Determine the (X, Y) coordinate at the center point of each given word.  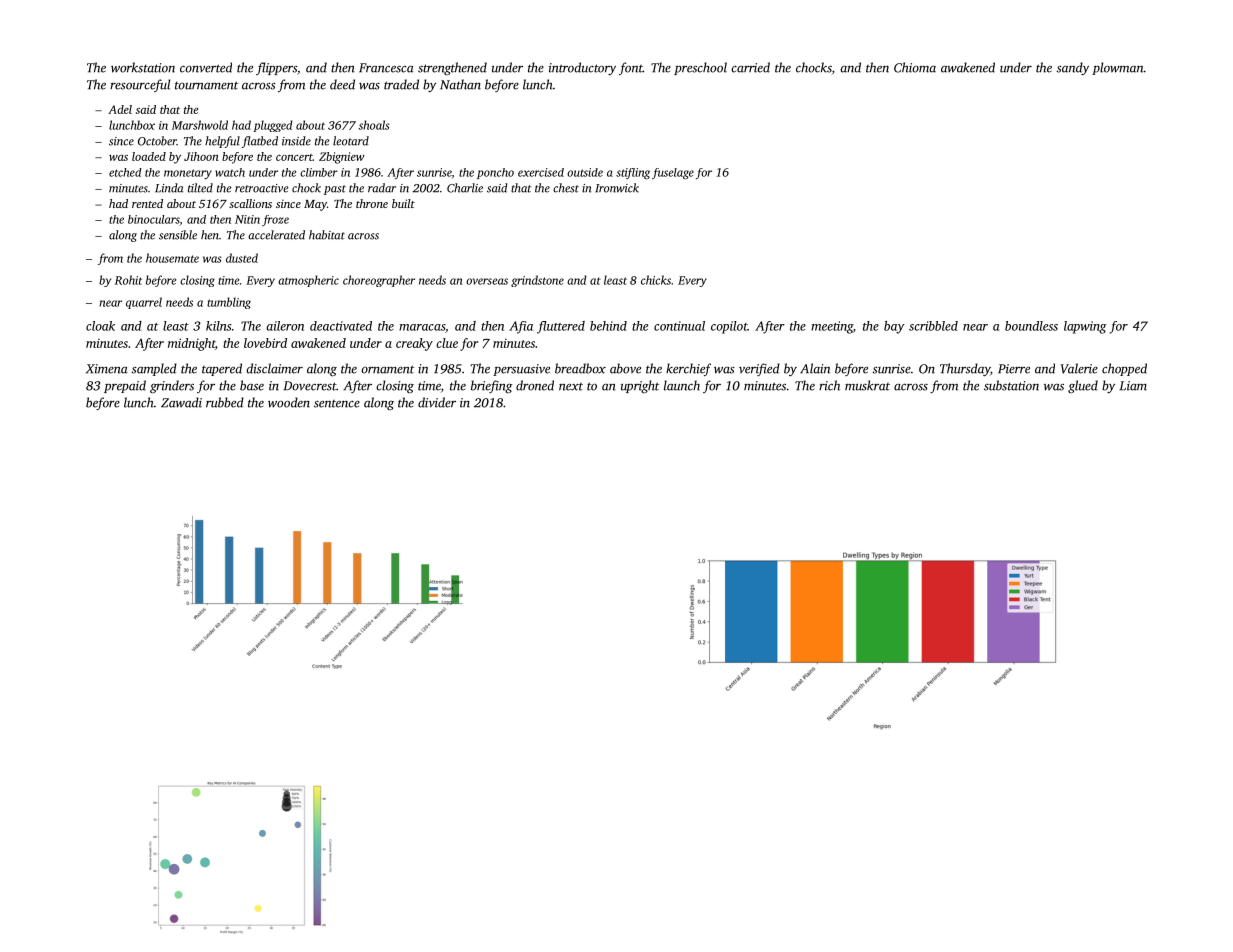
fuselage (673, 173)
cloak (100, 326)
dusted (242, 258)
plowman (1118, 68)
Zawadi (181, 402)
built (403, 203)
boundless (1031, 326)
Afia (521, 327)
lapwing (1085, 327)
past (335, 190)
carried (750, 67)
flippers (276, 68)
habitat (327, 235)
